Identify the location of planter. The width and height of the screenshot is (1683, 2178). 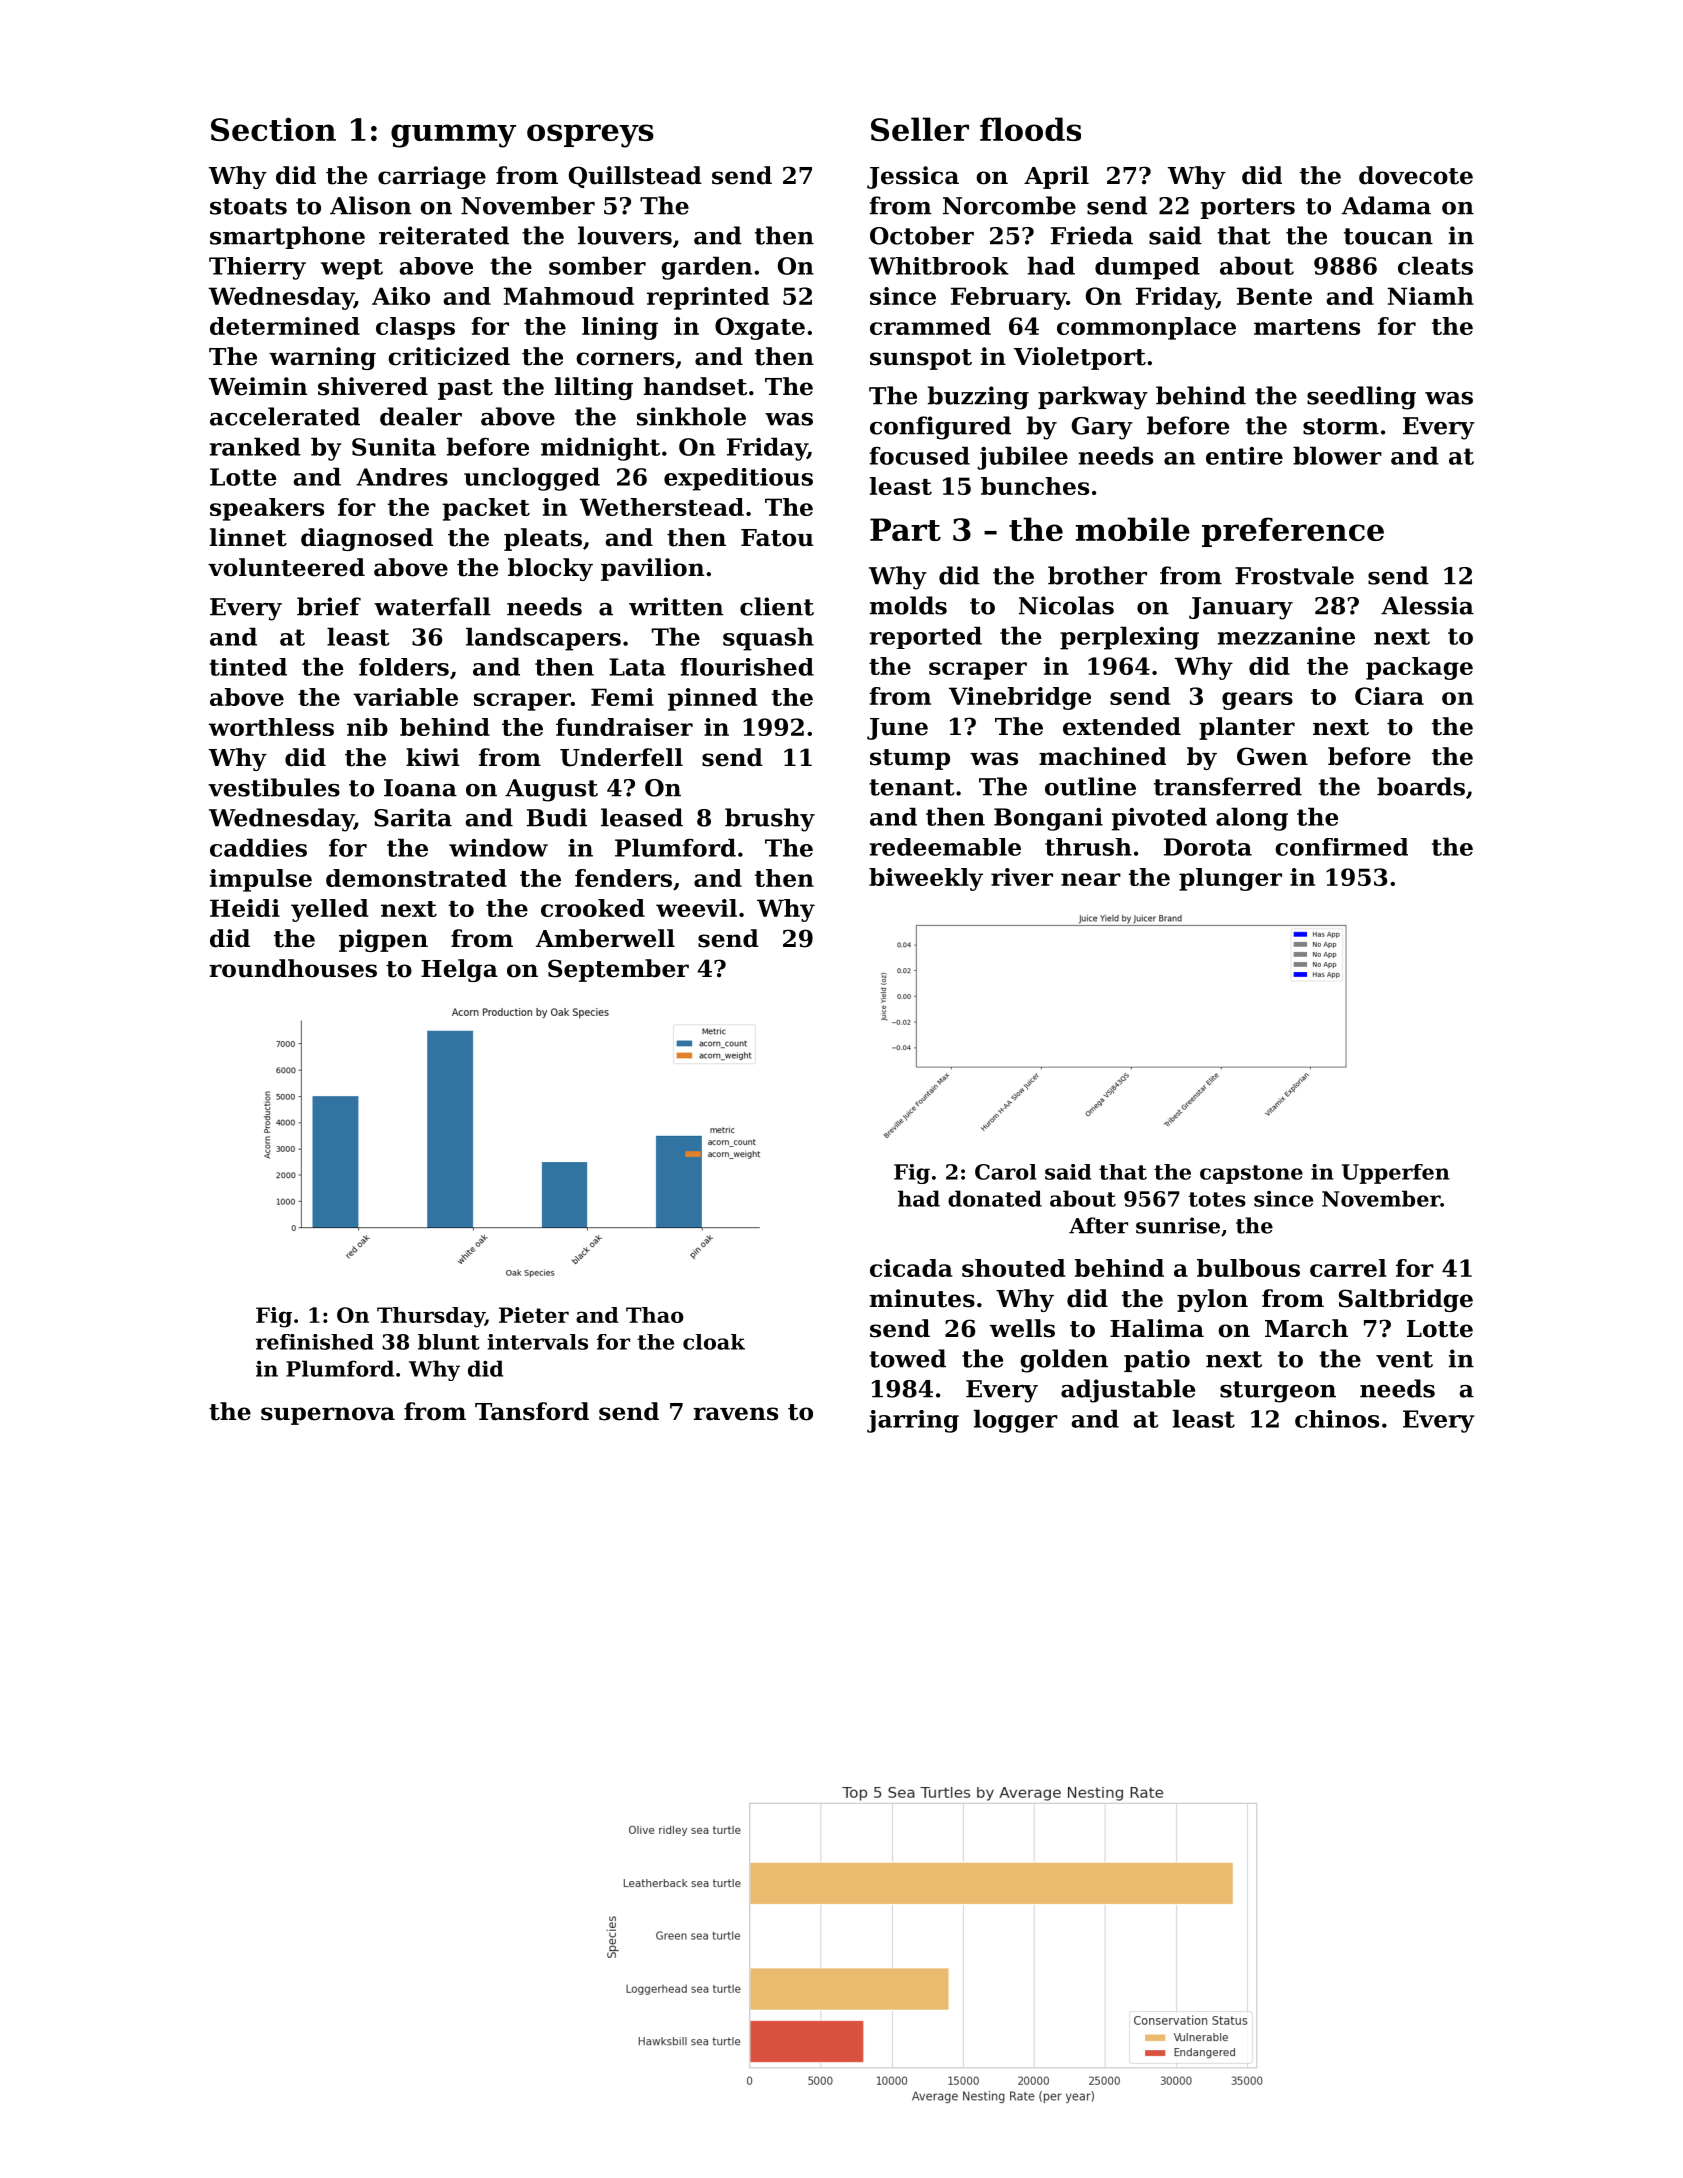
(1247, 728).
